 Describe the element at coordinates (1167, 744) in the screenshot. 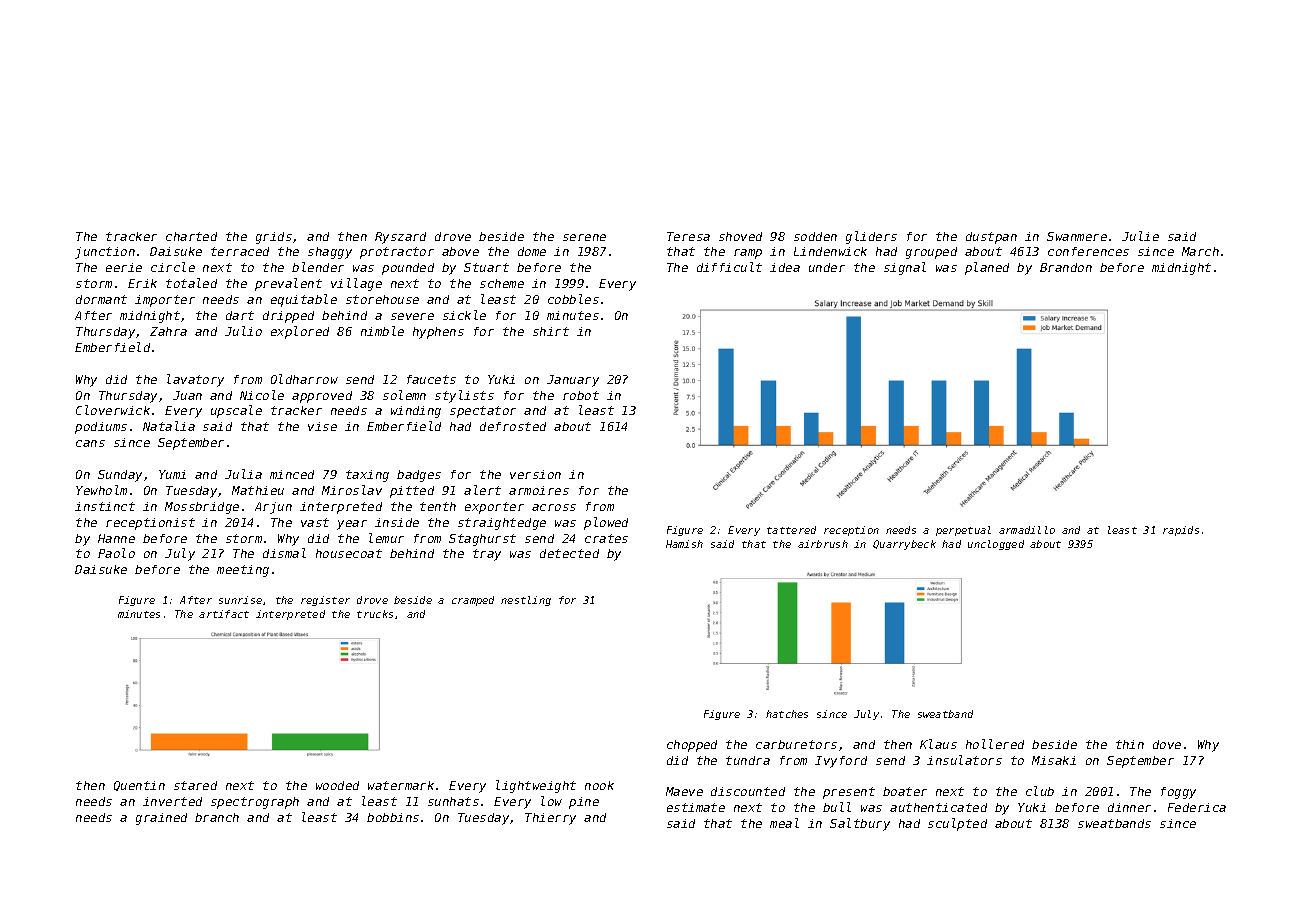

I see `dove` at that location.
